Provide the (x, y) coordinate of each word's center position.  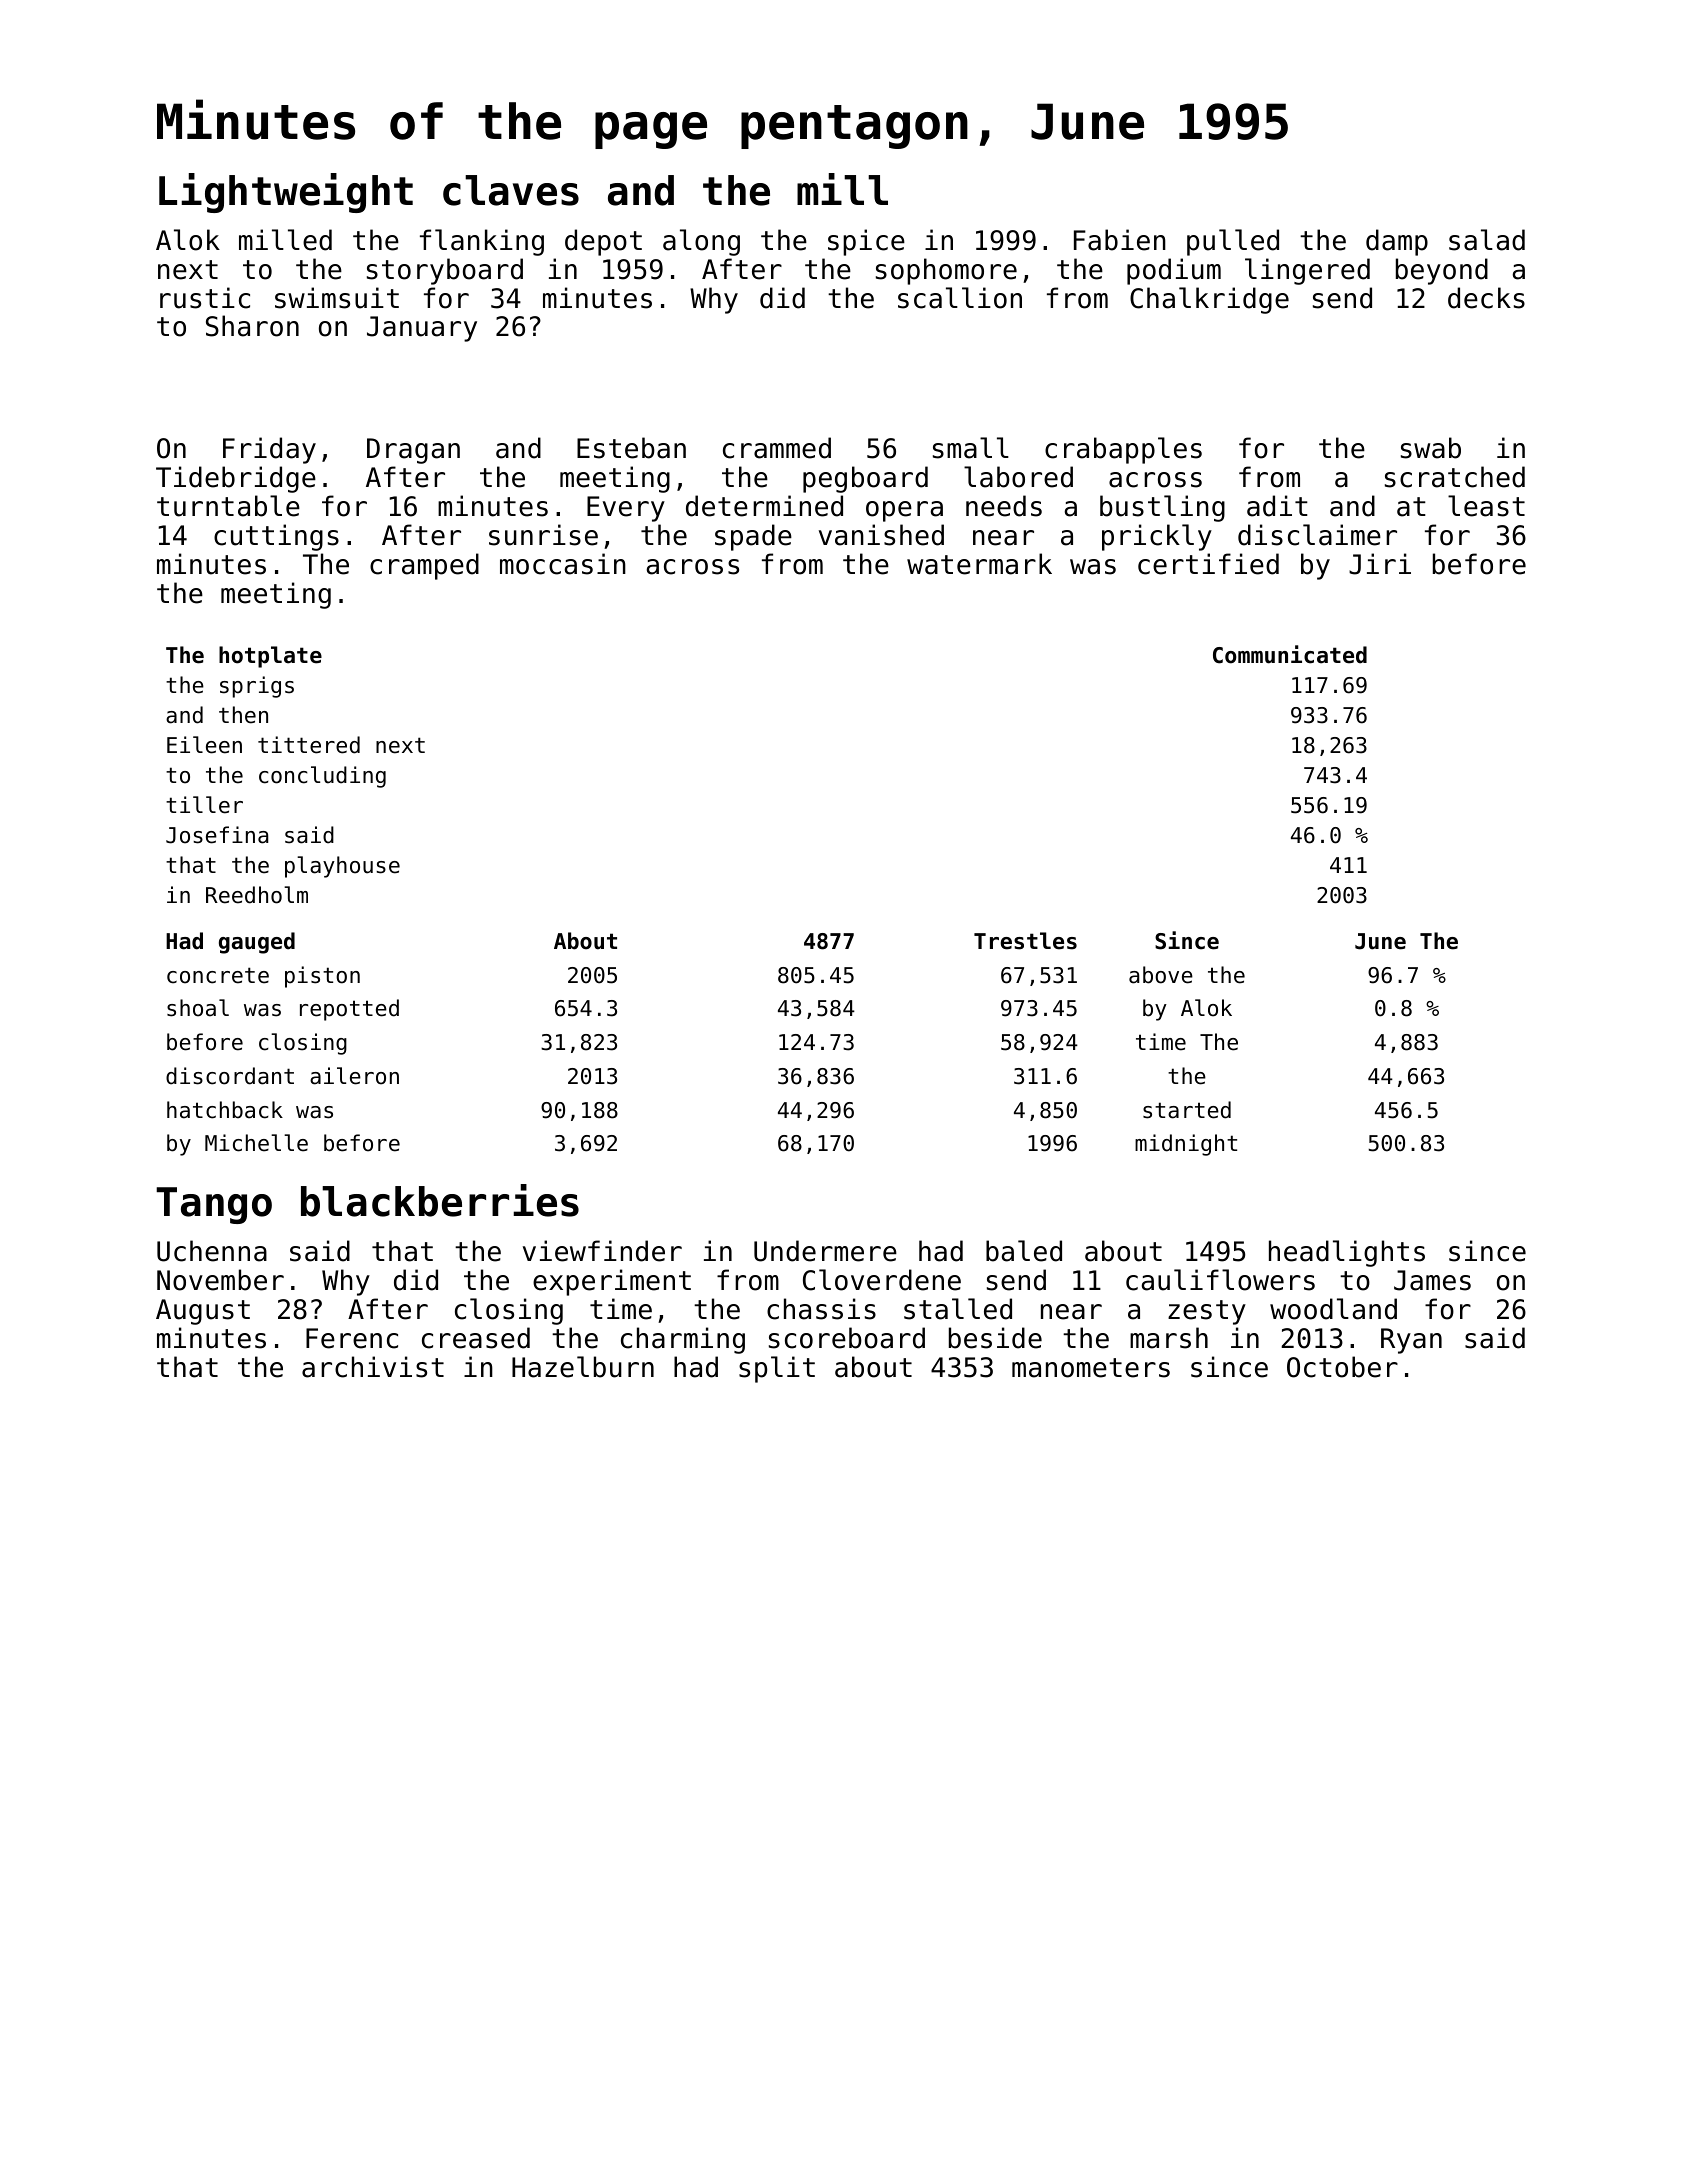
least (1486, 506)
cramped (424, 566)
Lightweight (286, 193)
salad (1487, 240)
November (220, 1280)
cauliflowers (1220, 1280)
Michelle (256, 1143)
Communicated (1290, 654)
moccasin (563, 564)
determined (764, 506)
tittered (309, 745)
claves (511, 190)
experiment (612, 1282)
